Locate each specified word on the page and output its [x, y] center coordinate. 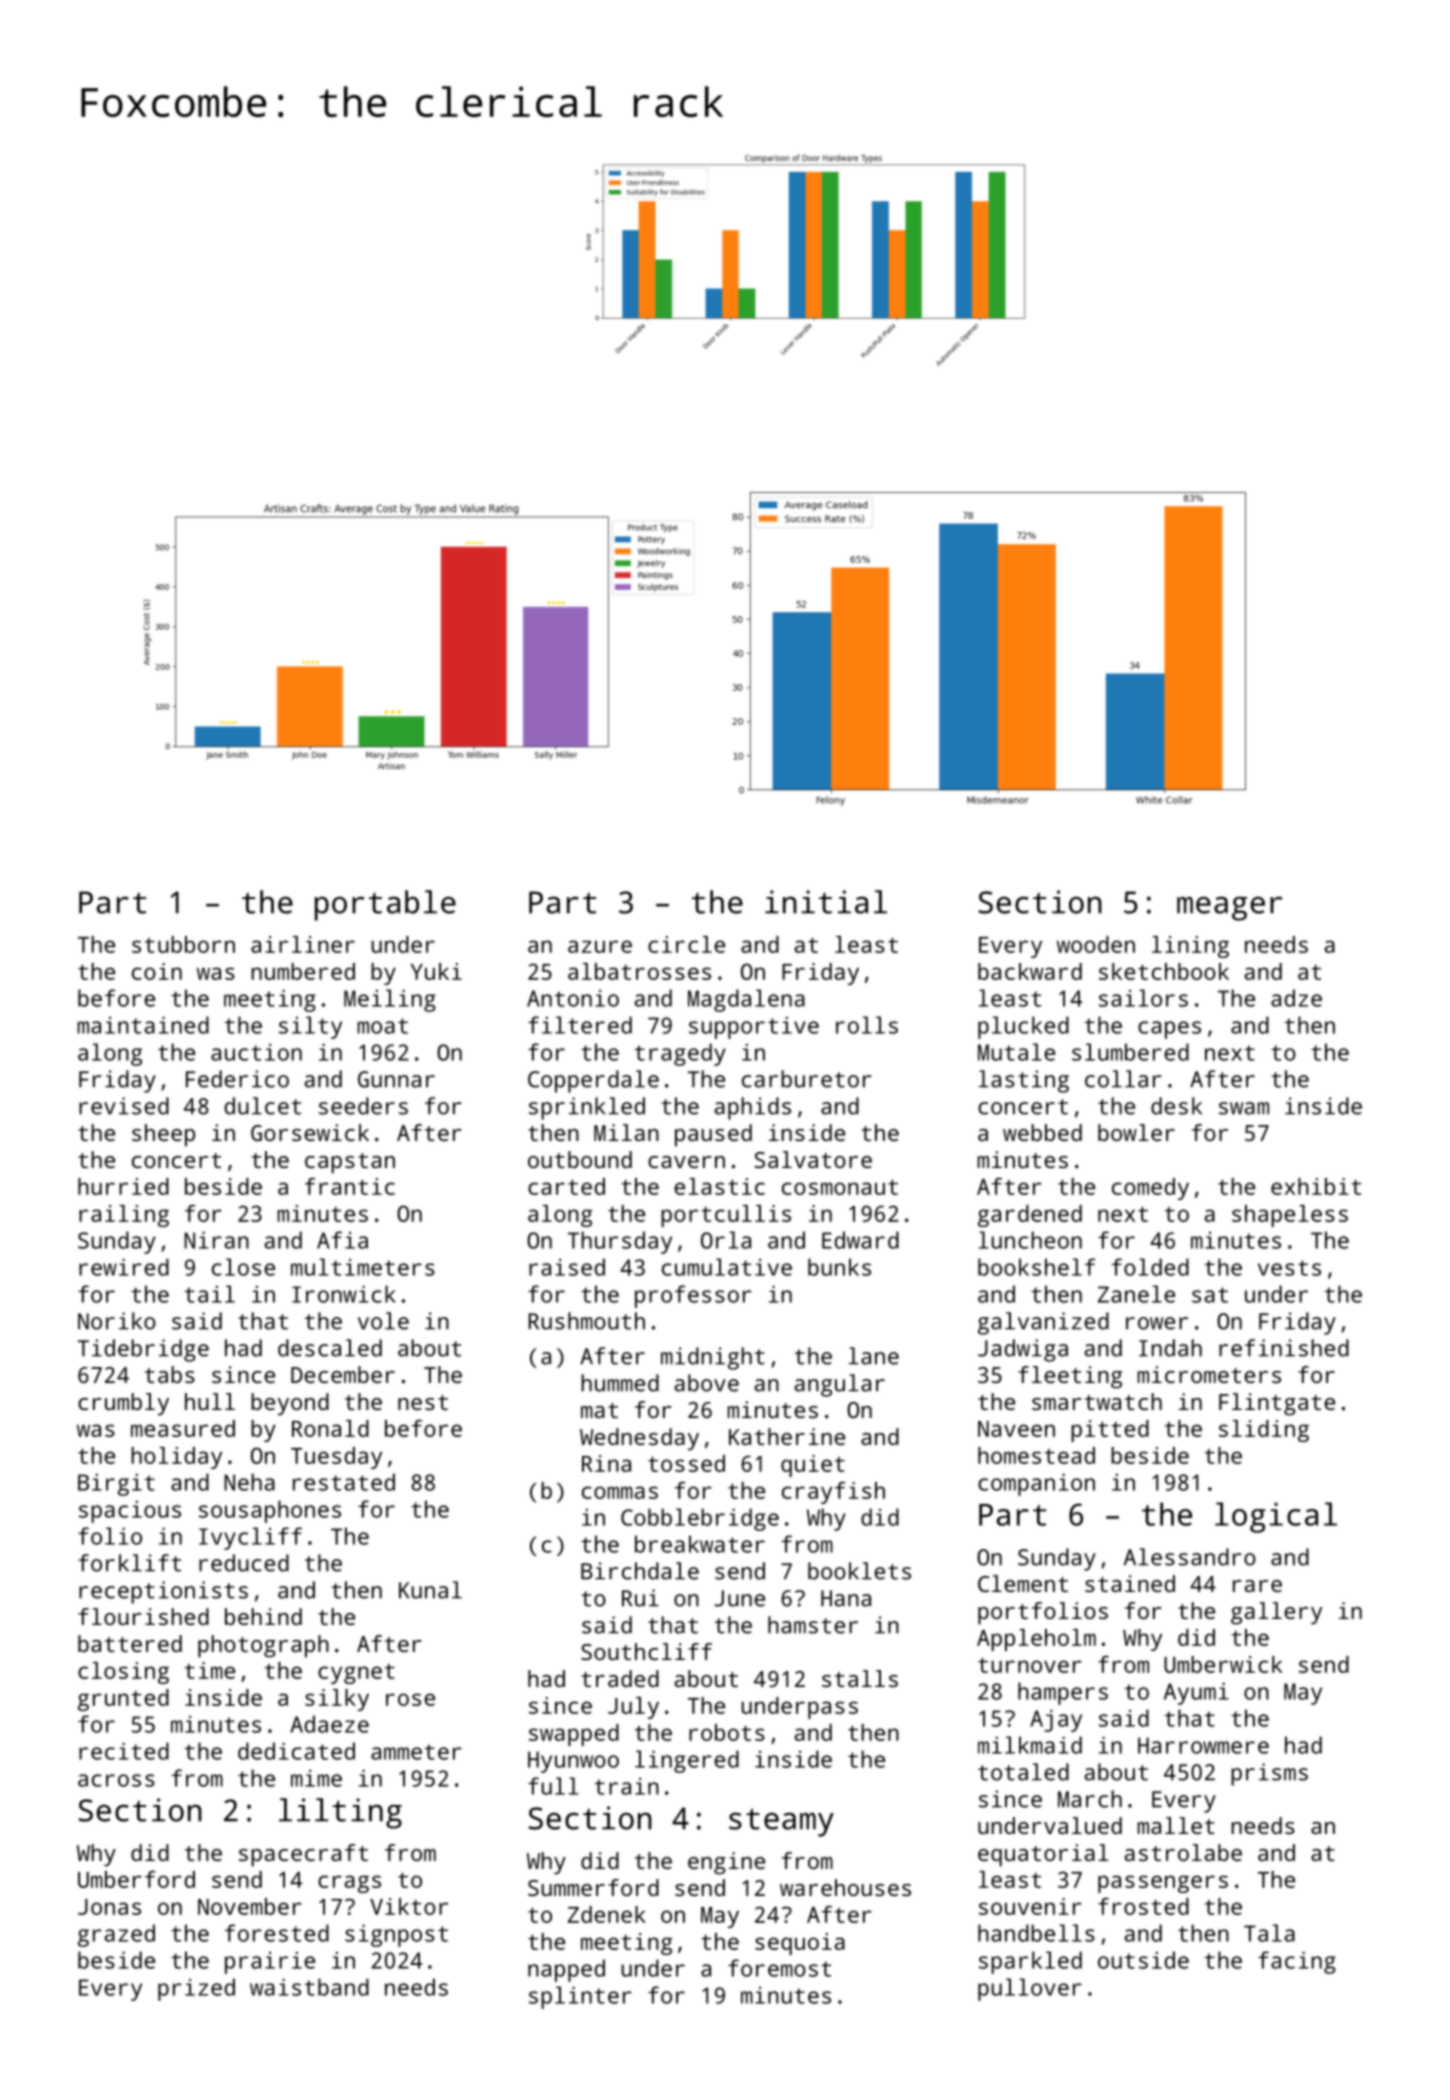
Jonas [109, 1907]
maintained [143, 1025]
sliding [1264, 1431]
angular [840, 1385]
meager [1229, 909]
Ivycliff [250, 1538]
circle [686, 944]
